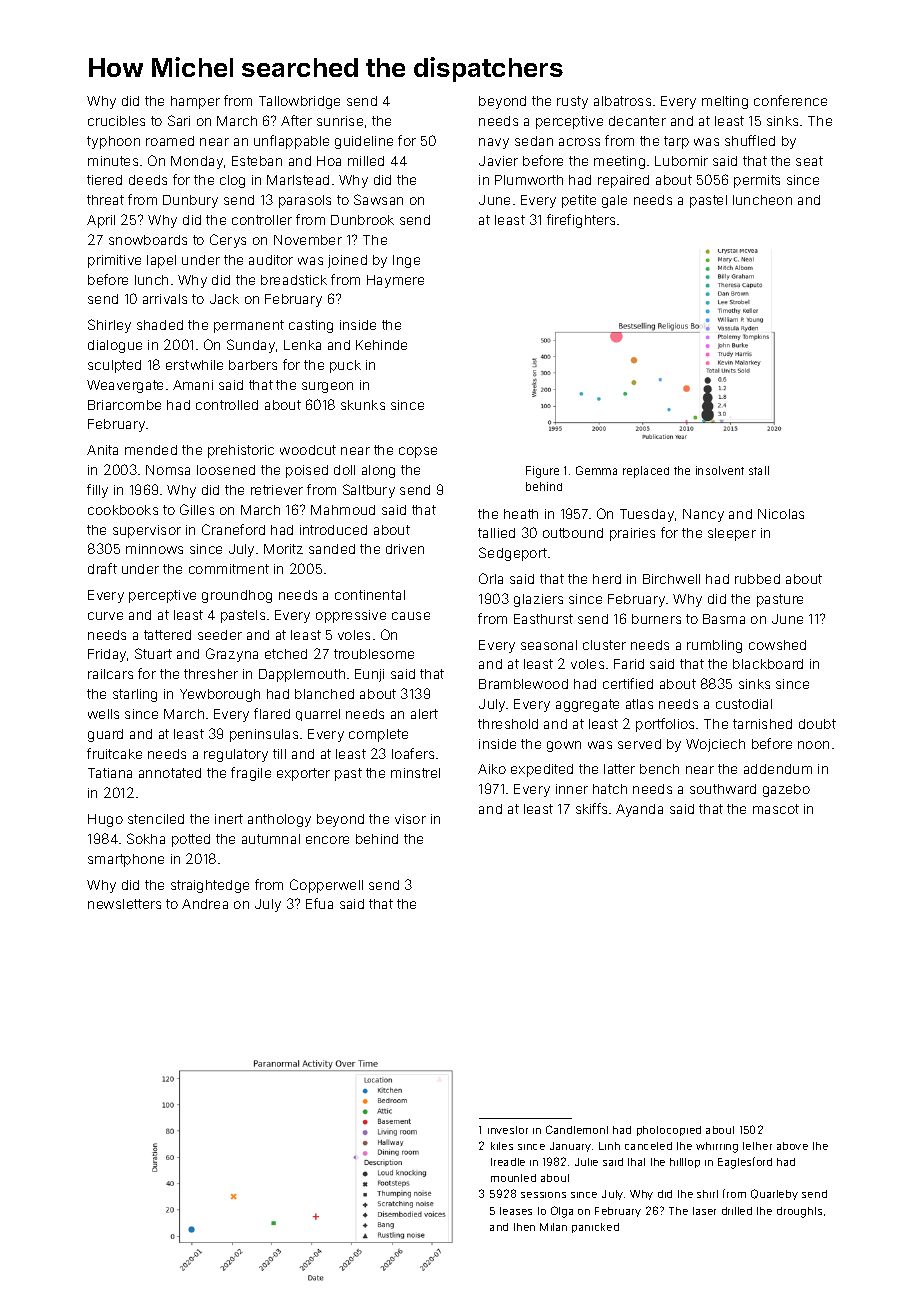  What do you see at coordinates (326, 886) in the document?
I see `Copperwell` at bounding box center [326, 886].
